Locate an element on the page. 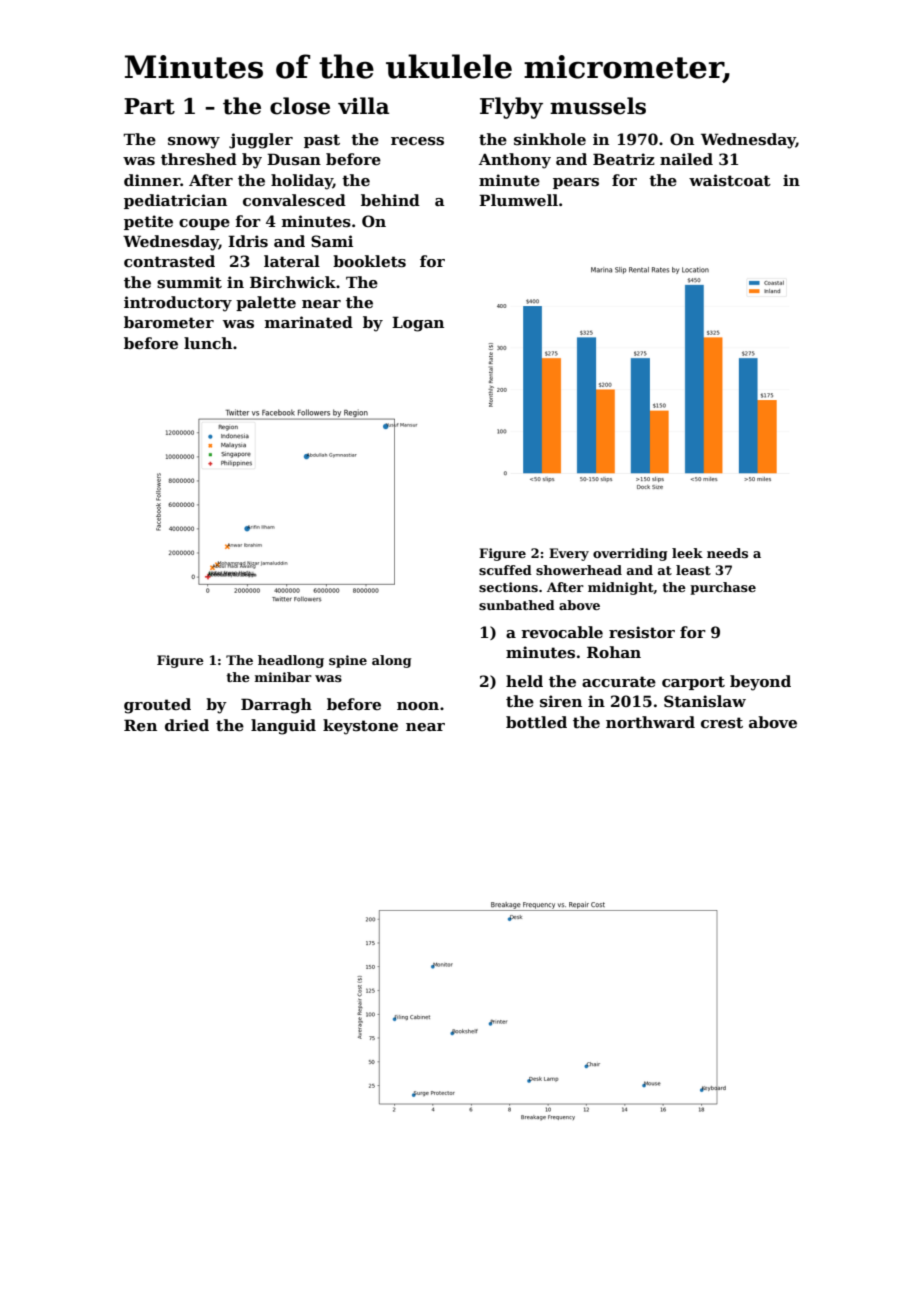 This page has width=924, height=1314. scuffed is located at coordinates (505, 570).
